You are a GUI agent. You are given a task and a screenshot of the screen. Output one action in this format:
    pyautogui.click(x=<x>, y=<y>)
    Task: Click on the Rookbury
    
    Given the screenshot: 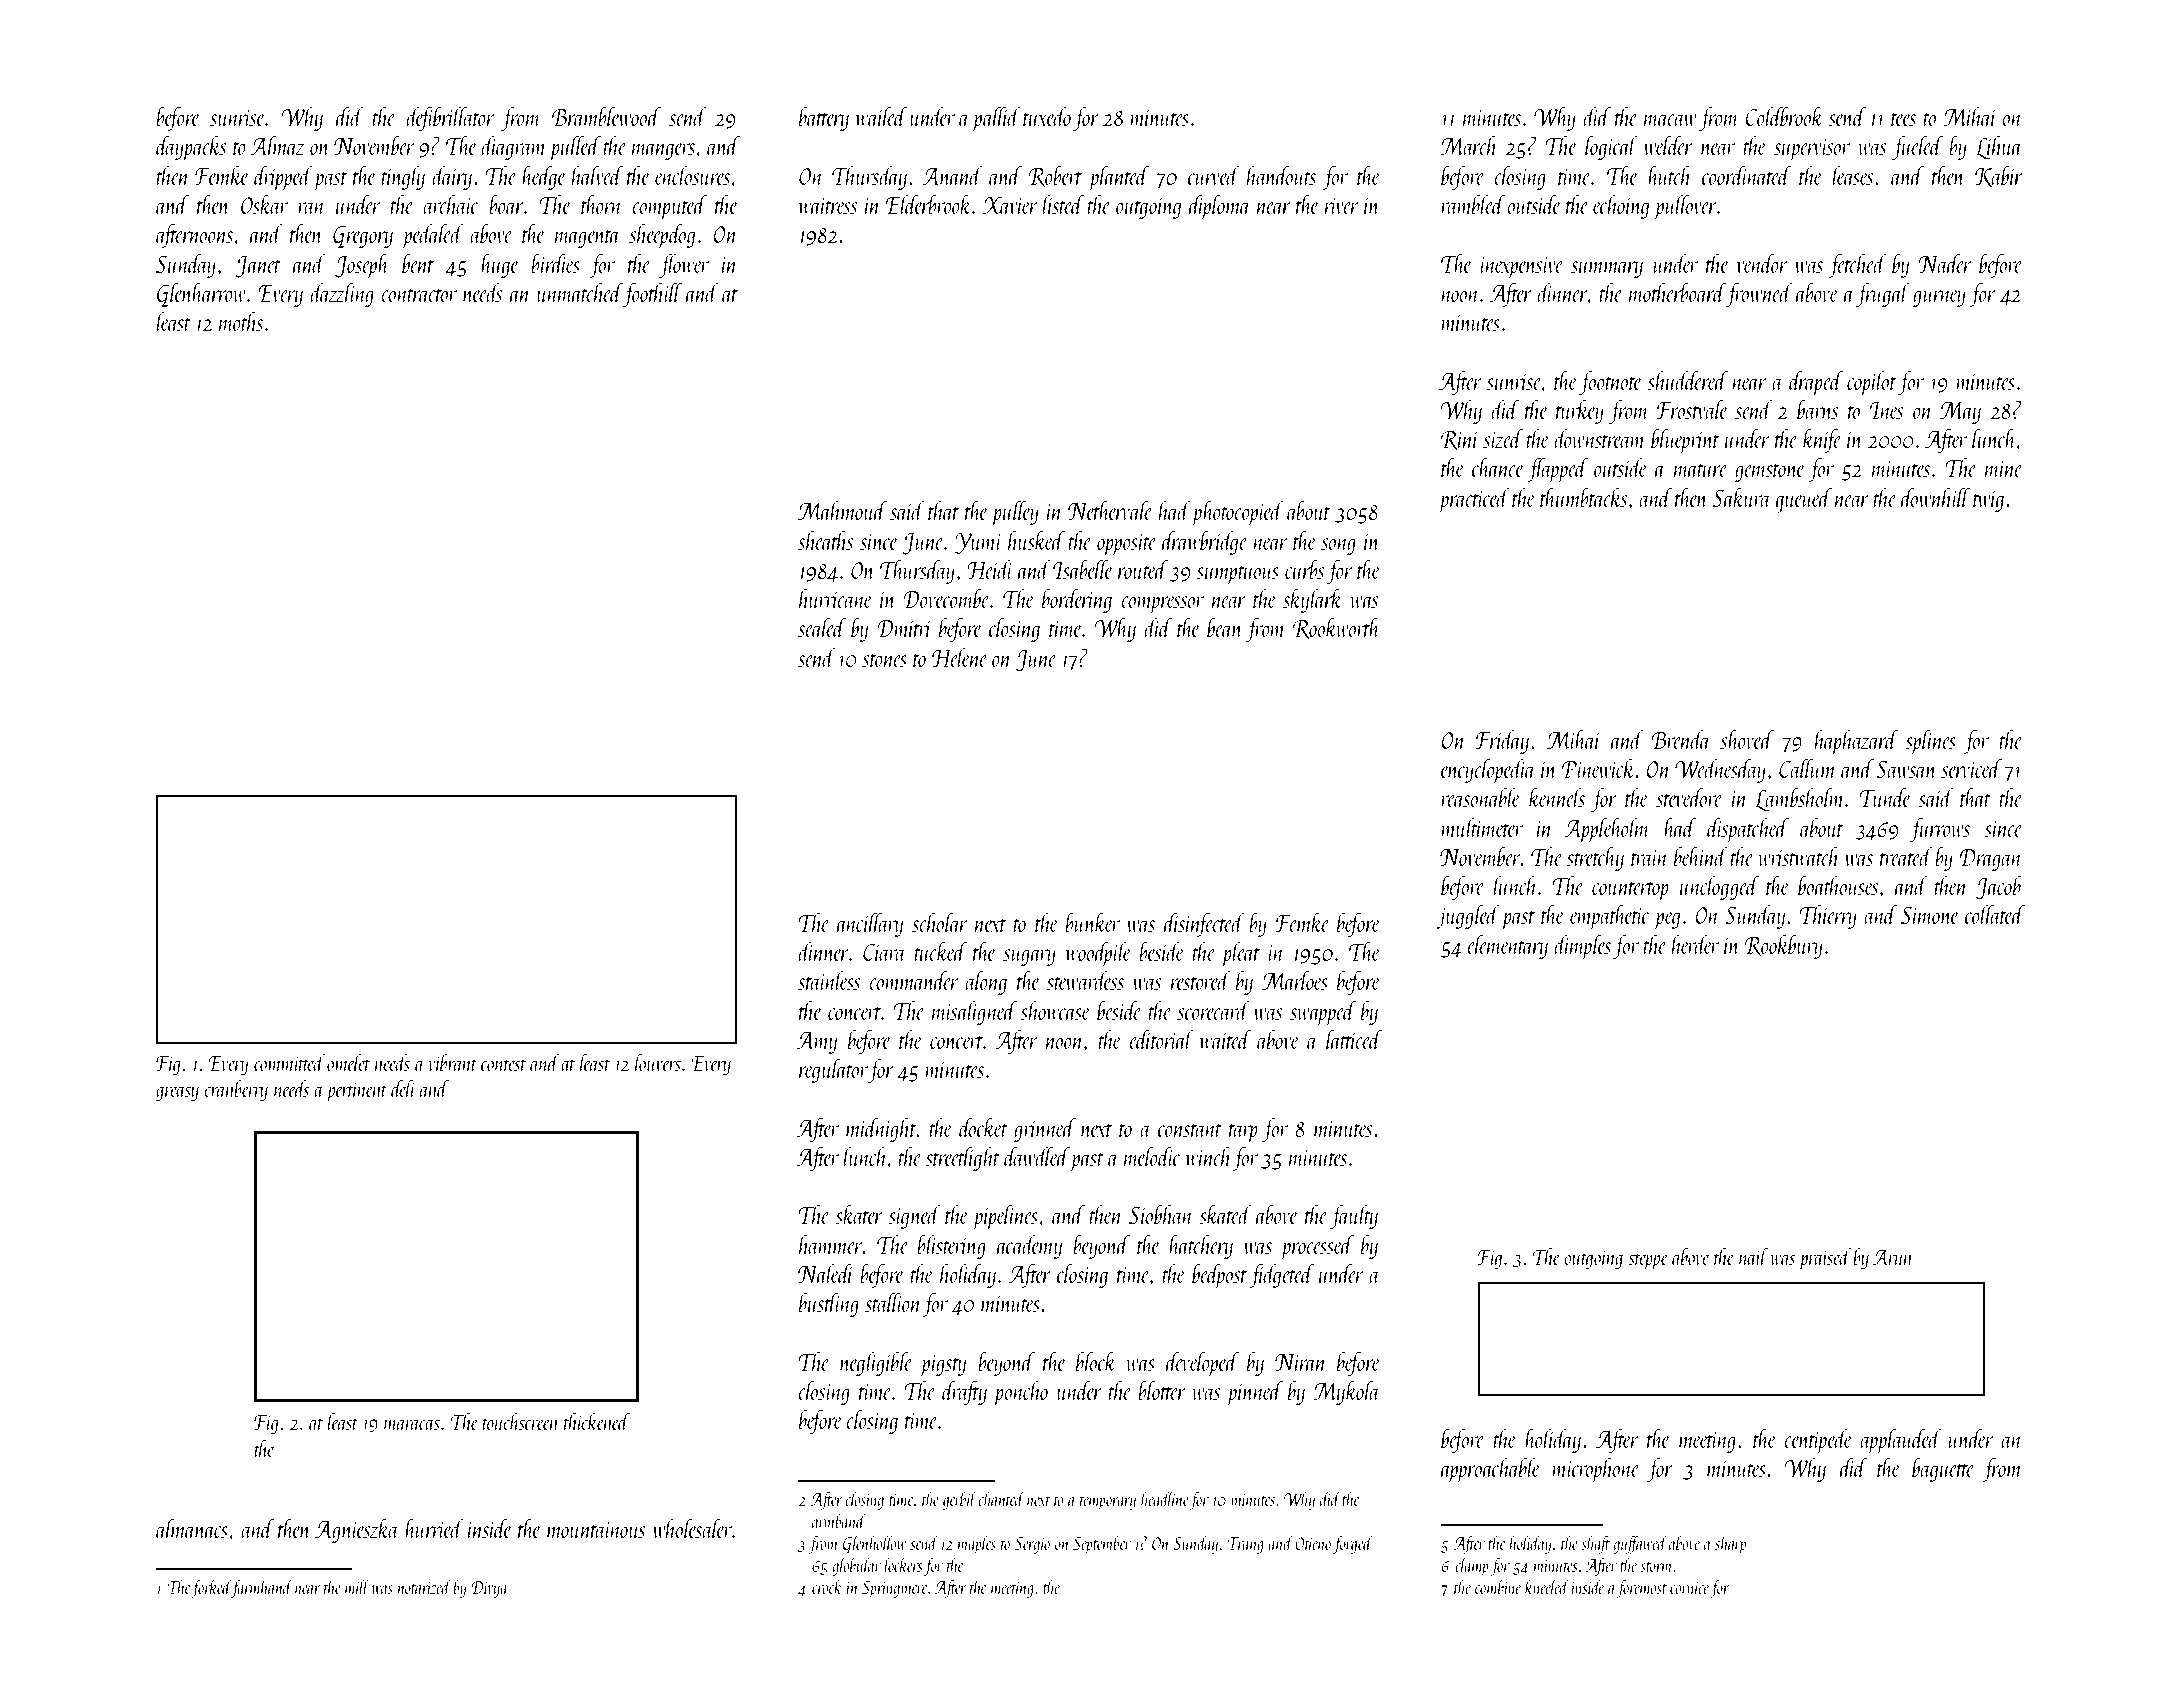 What is the action you would take?
    pyautogui.click(x=1783, y=946)
